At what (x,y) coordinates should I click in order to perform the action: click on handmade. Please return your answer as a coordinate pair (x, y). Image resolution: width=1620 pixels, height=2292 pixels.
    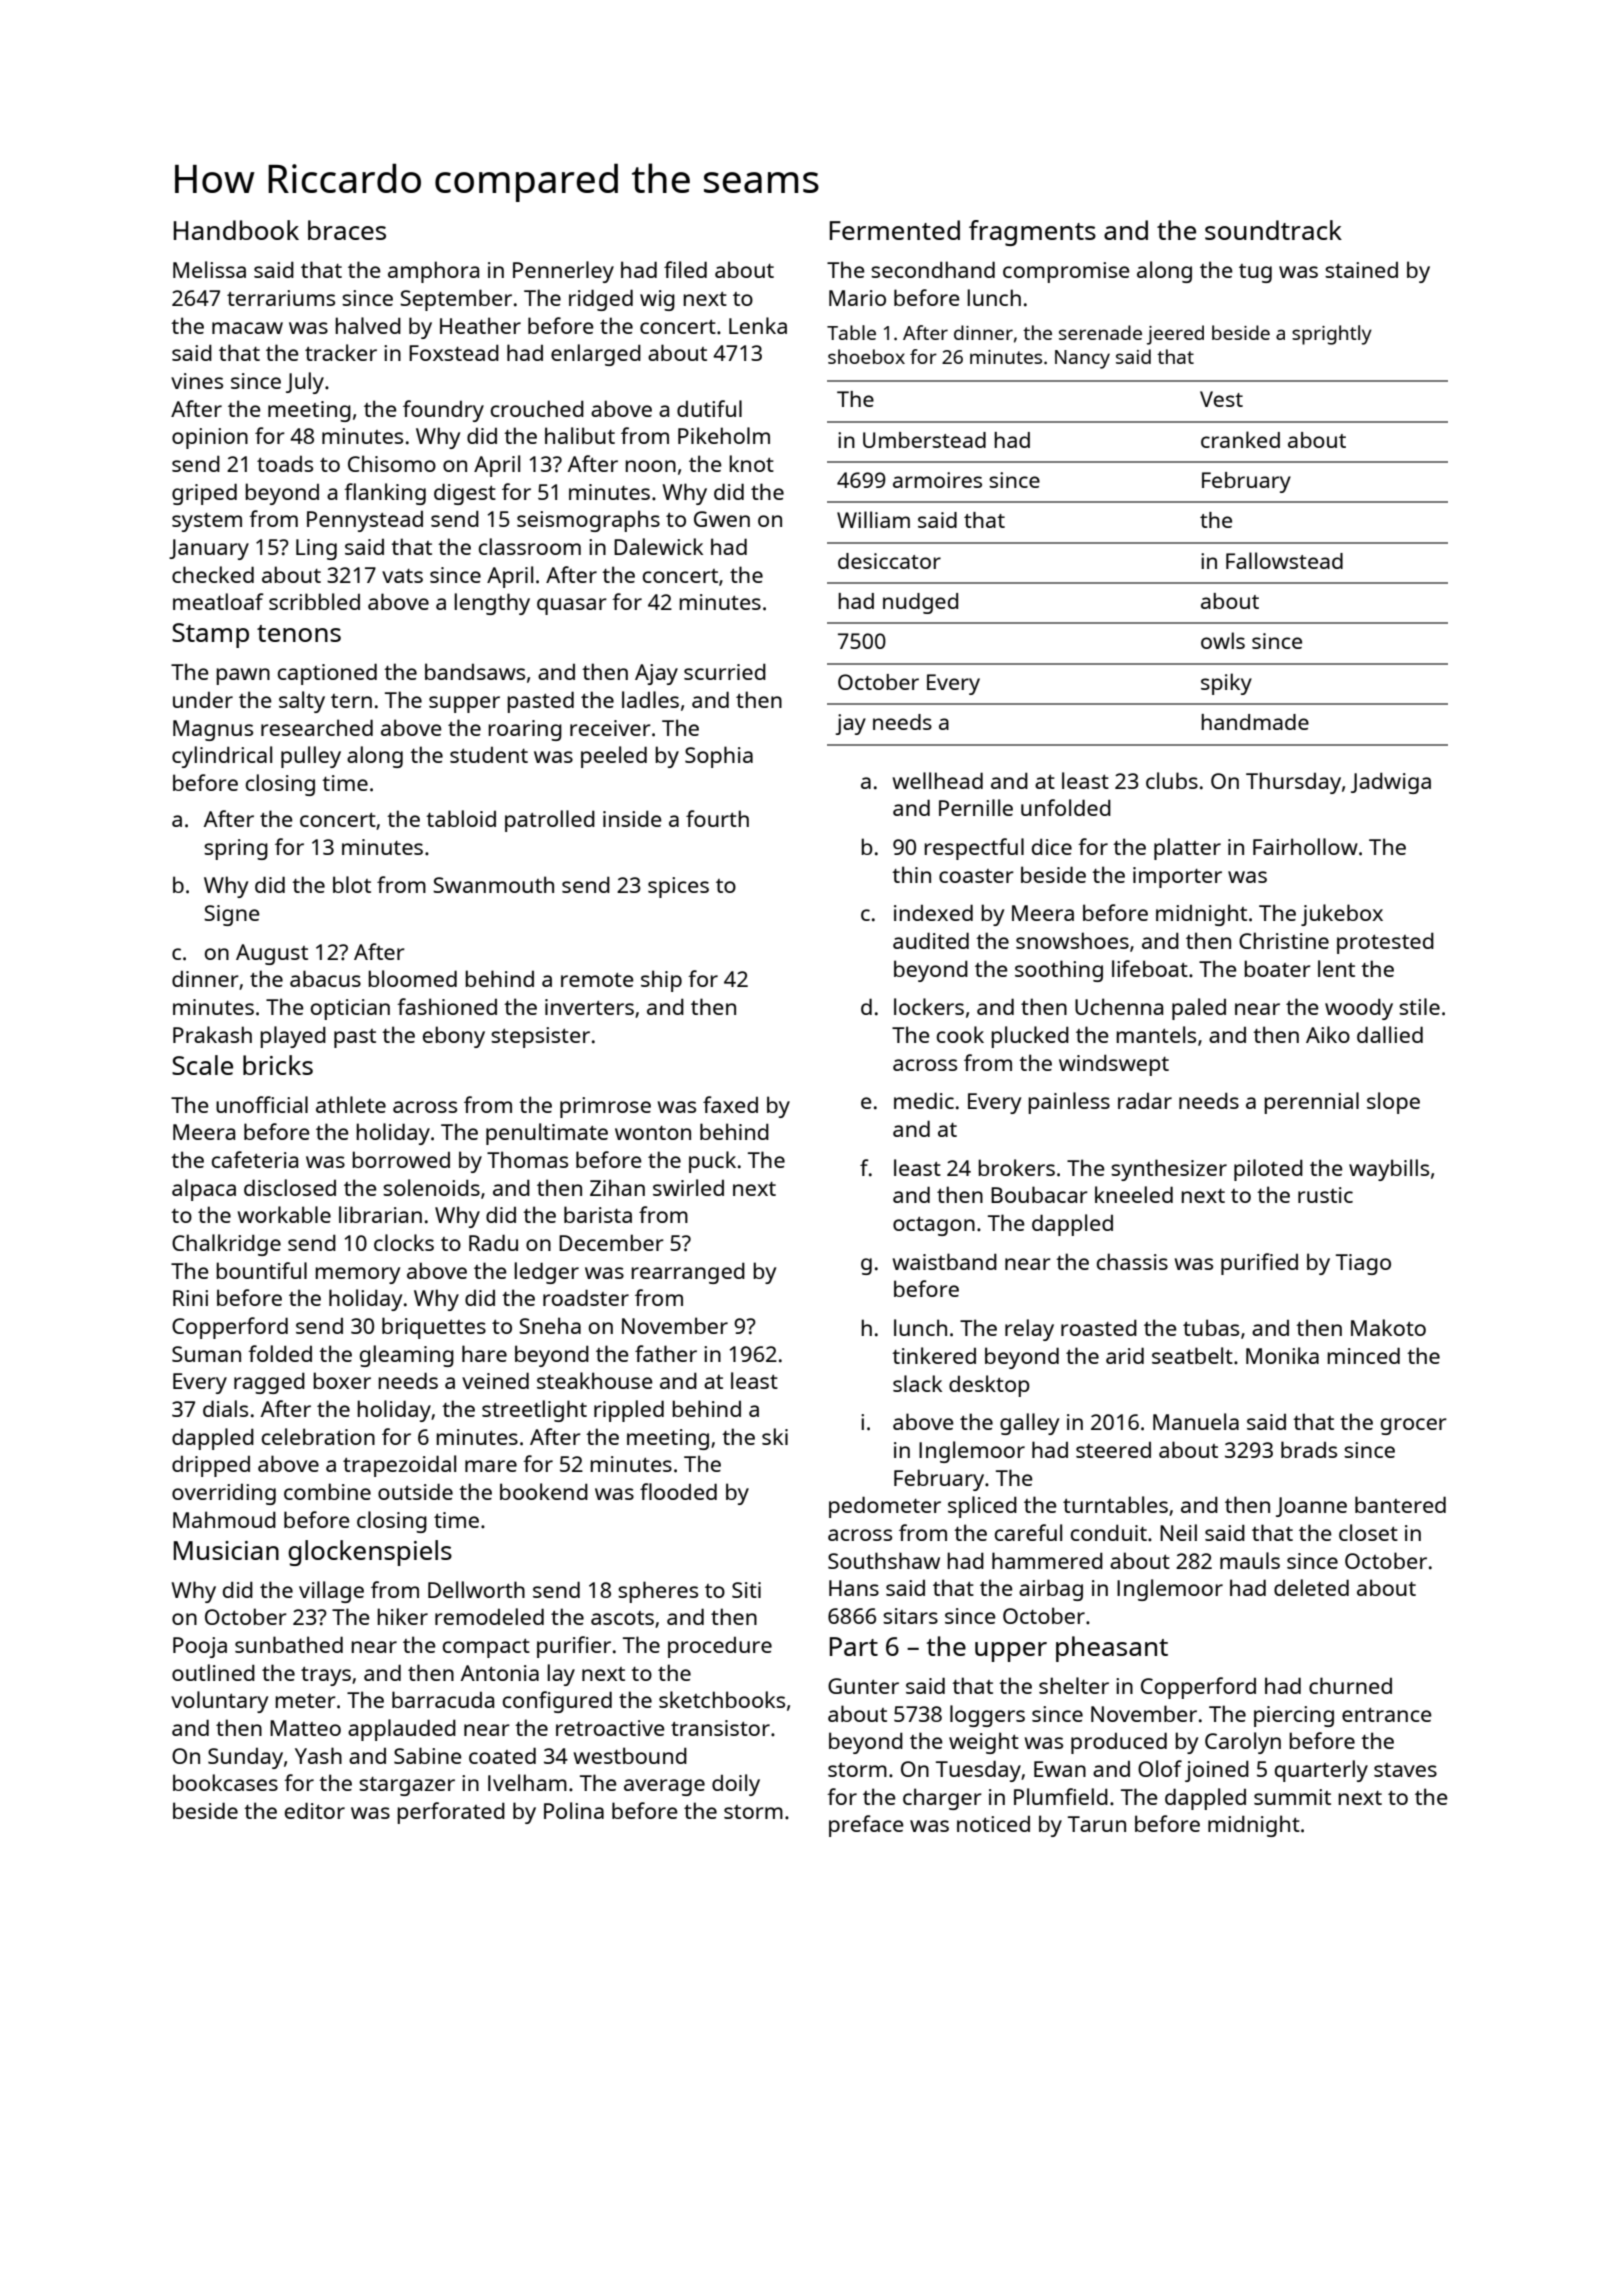
    Looking at the image, I should click on (1255, 722).
